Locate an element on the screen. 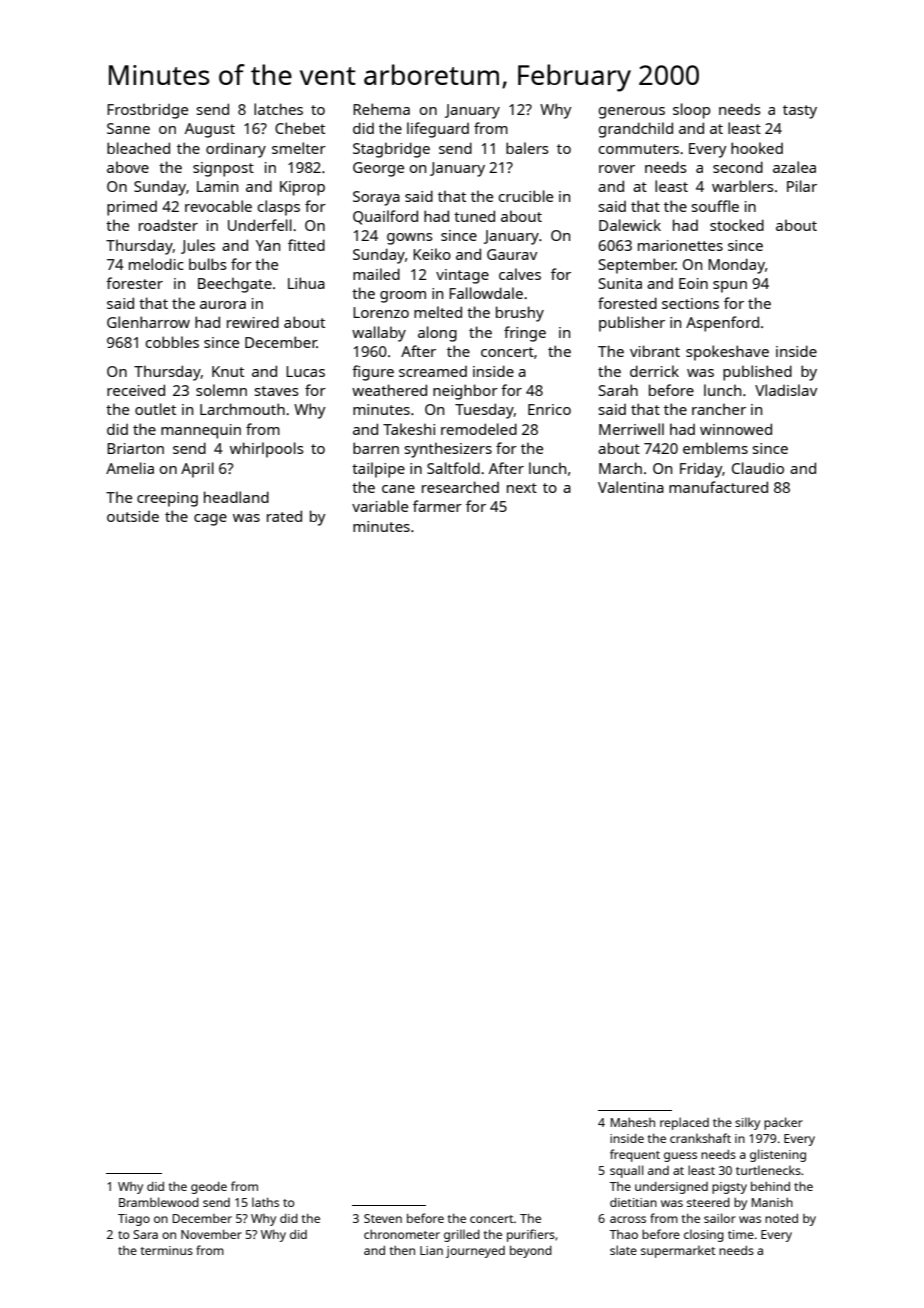 The height and width of the screenshot is (1308, 924). Claudio is located at coordinates (758, 468).
